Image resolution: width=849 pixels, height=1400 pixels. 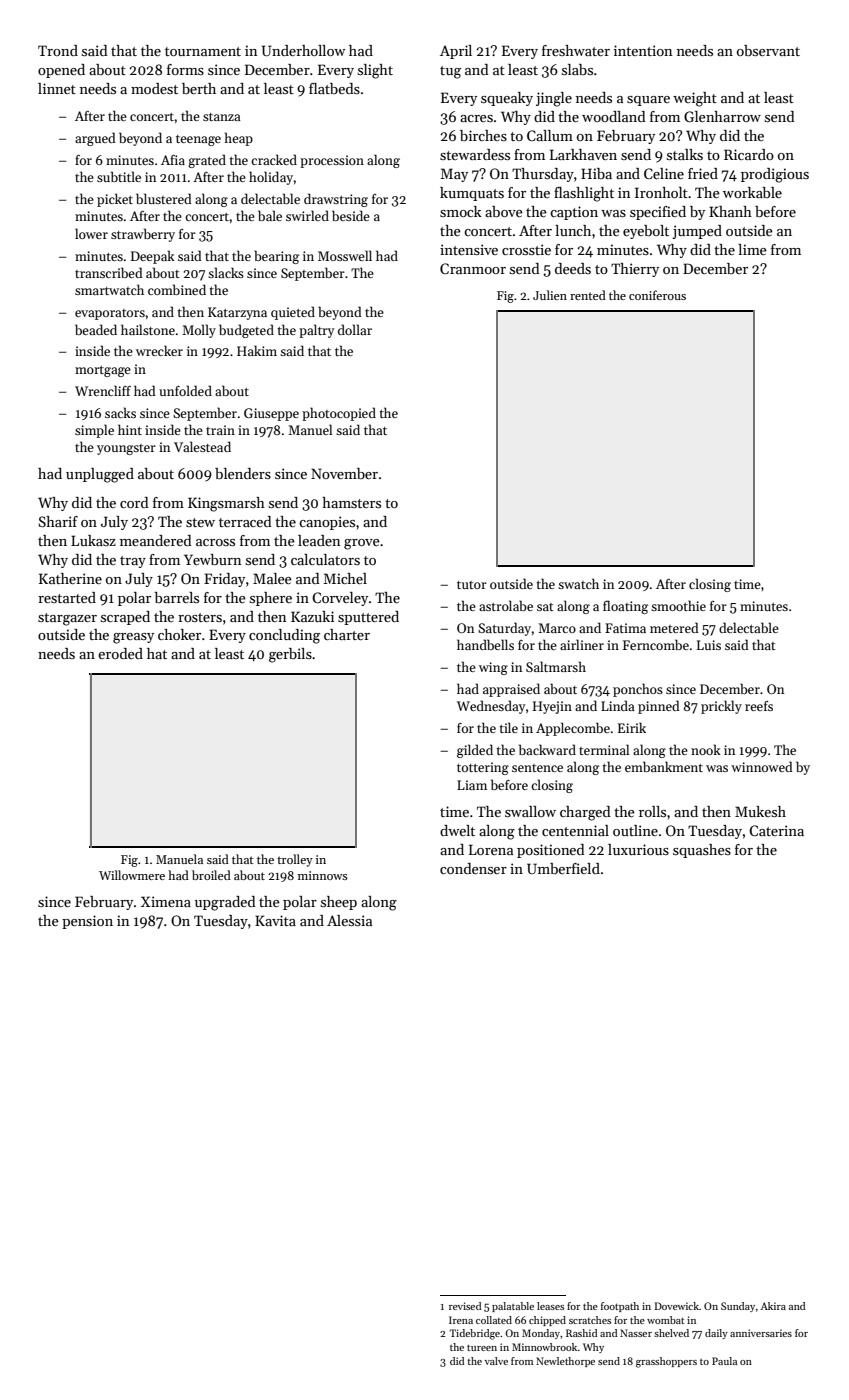 I want to click on intention, so click(x=643, y=50).
